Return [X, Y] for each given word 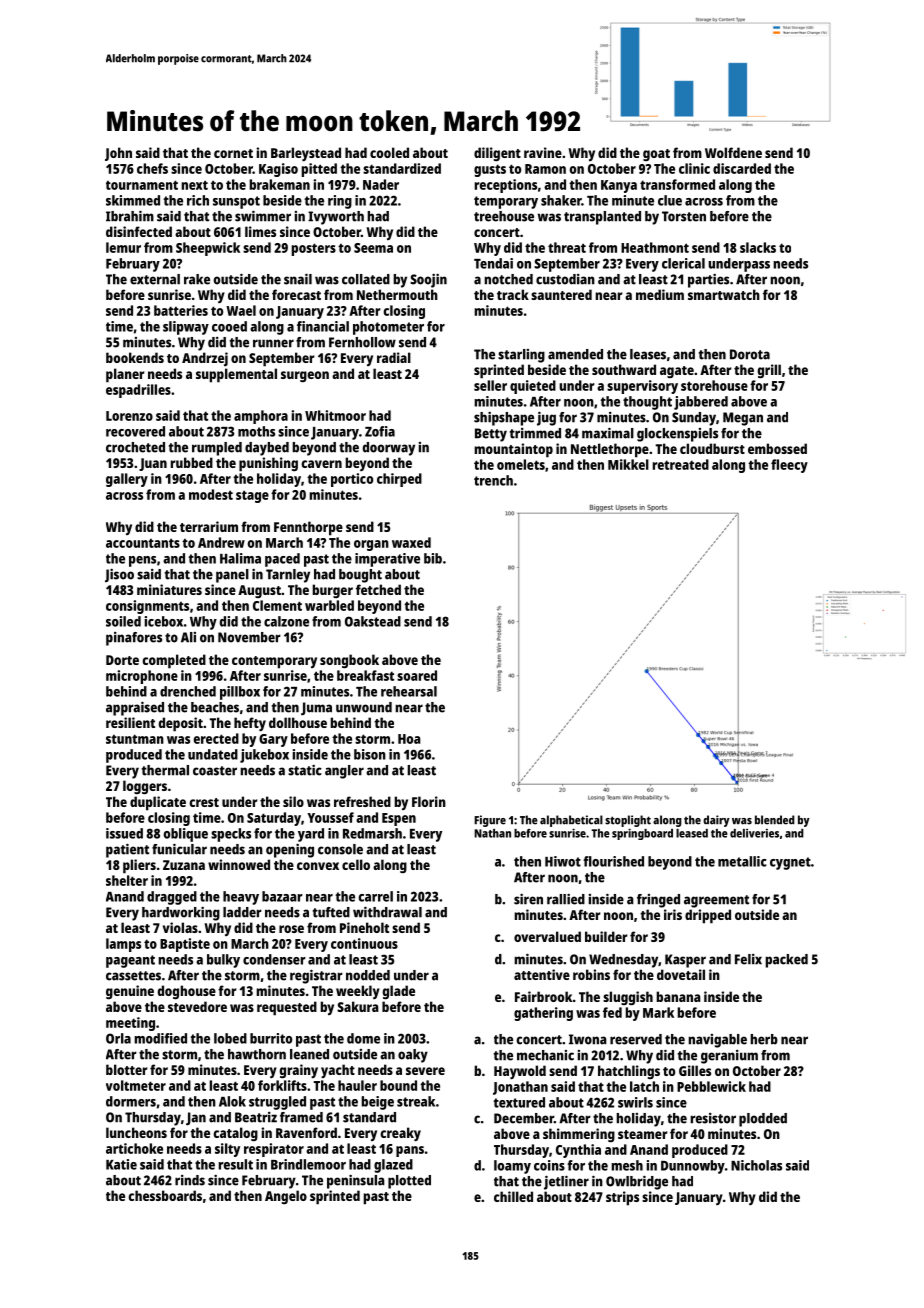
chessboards [165, 1195]
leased [692, 833]
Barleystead [306, 154]
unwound [364, 707]
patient [127, 850]
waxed [411, 542]
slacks [758, 247]
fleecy [789, 466]
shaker [561, 200]
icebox [164, 621]
